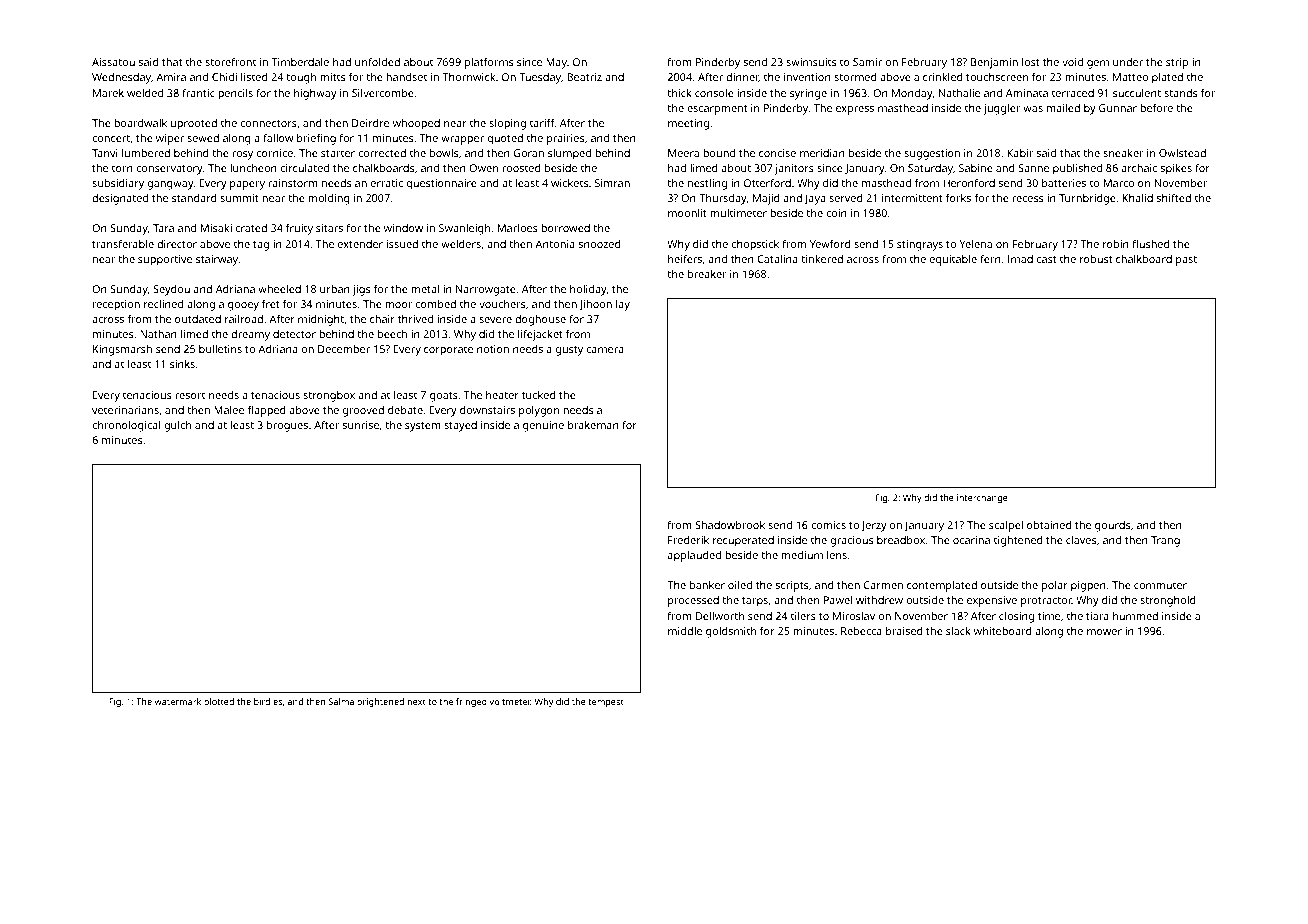 Image resolution: width=1308 pixels, height=924 pixels. I want to click on before, so click(1156, 107).
